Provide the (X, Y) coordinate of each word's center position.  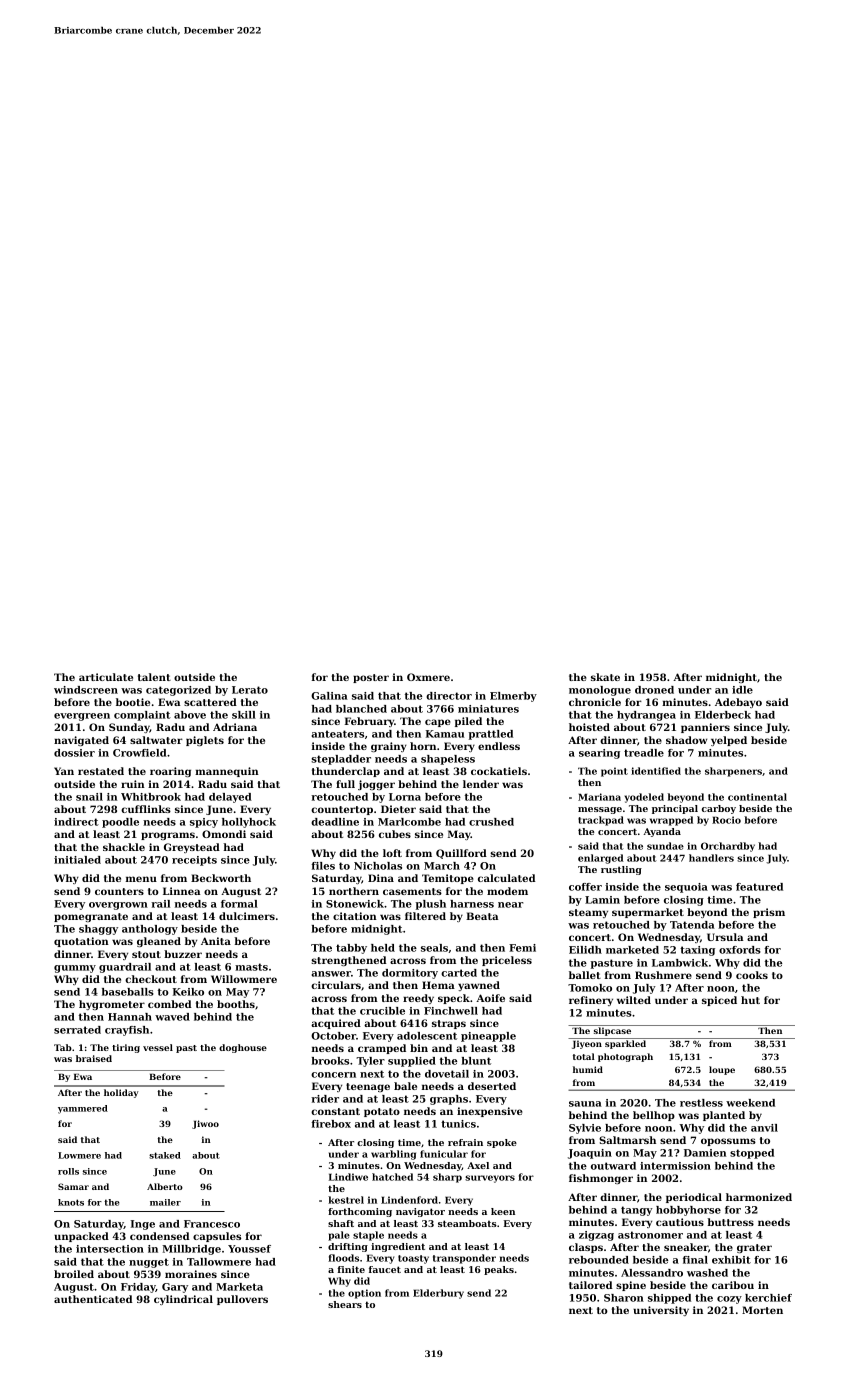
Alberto (165, 1186)
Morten (762, 1310)
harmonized (759, 1197)
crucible (382, 1011)
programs (168, 836)
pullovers (242, 1300)
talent (154, 677)
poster (371, 678)
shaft (341, 1223)
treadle (644, 753)
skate (605, 677)
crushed (491, 822)
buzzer (183, 954)
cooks (752, 975)
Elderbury (438, 1294)
